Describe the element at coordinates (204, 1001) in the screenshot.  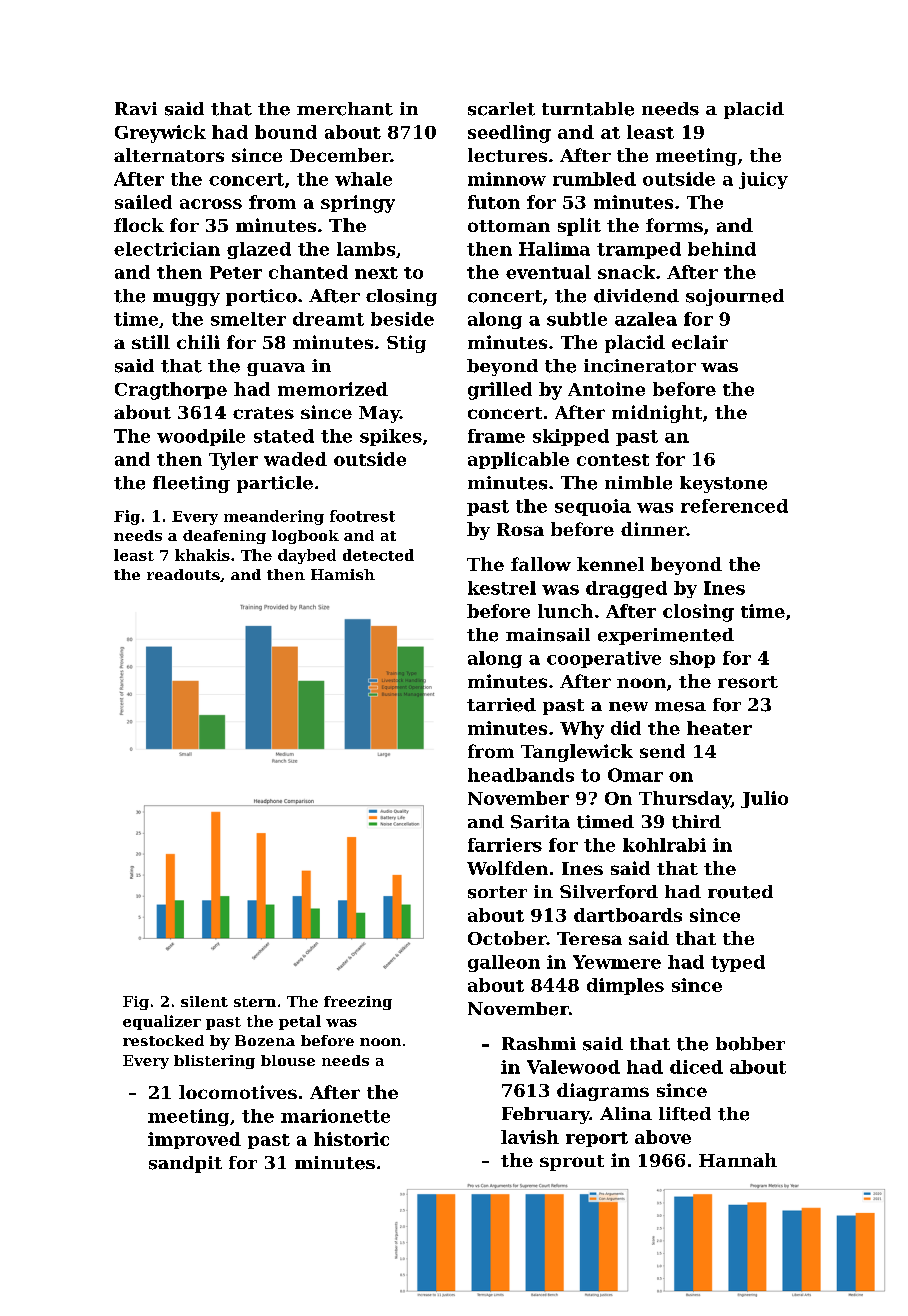
I see `silent` at that location.
